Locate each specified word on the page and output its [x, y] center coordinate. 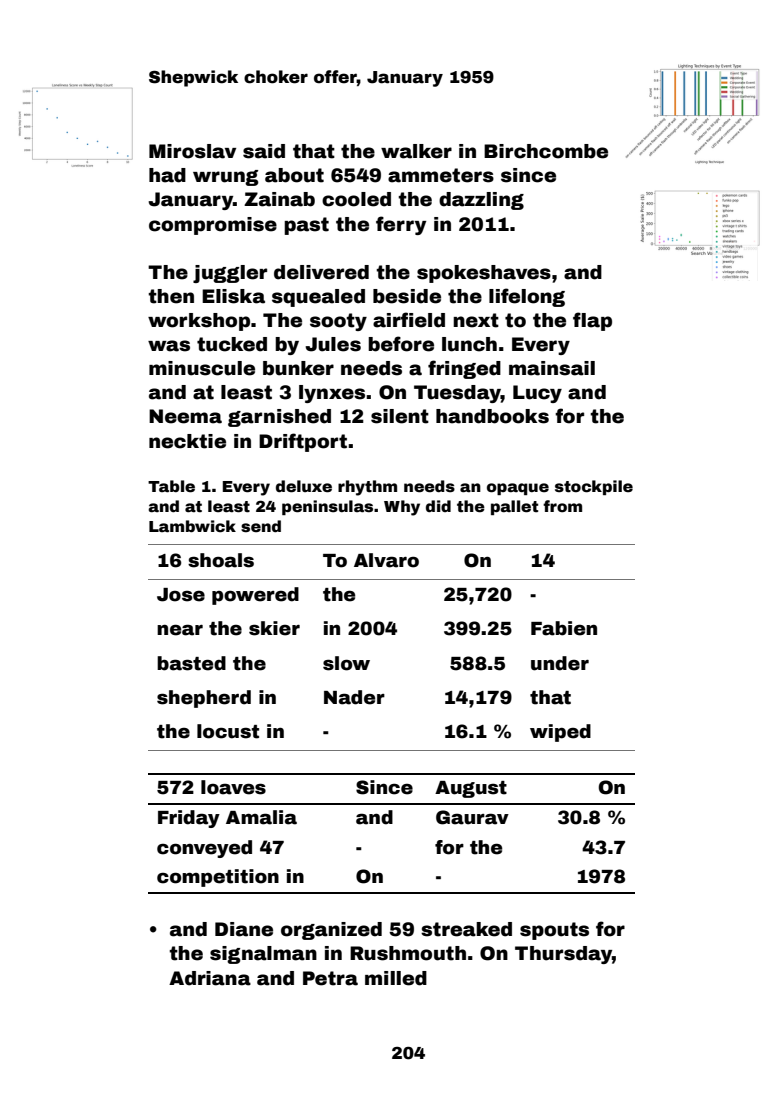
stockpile [594, 487]
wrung [226, 178]
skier [274, 628]
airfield [409, 320]
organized [331, 931]
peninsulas [327, 507]
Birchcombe [546, 151]
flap [592, 321]
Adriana [210, 978]
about [294, 175]
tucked [232, 344]
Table [171, 486]
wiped [560, 733]
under [560, 663]
